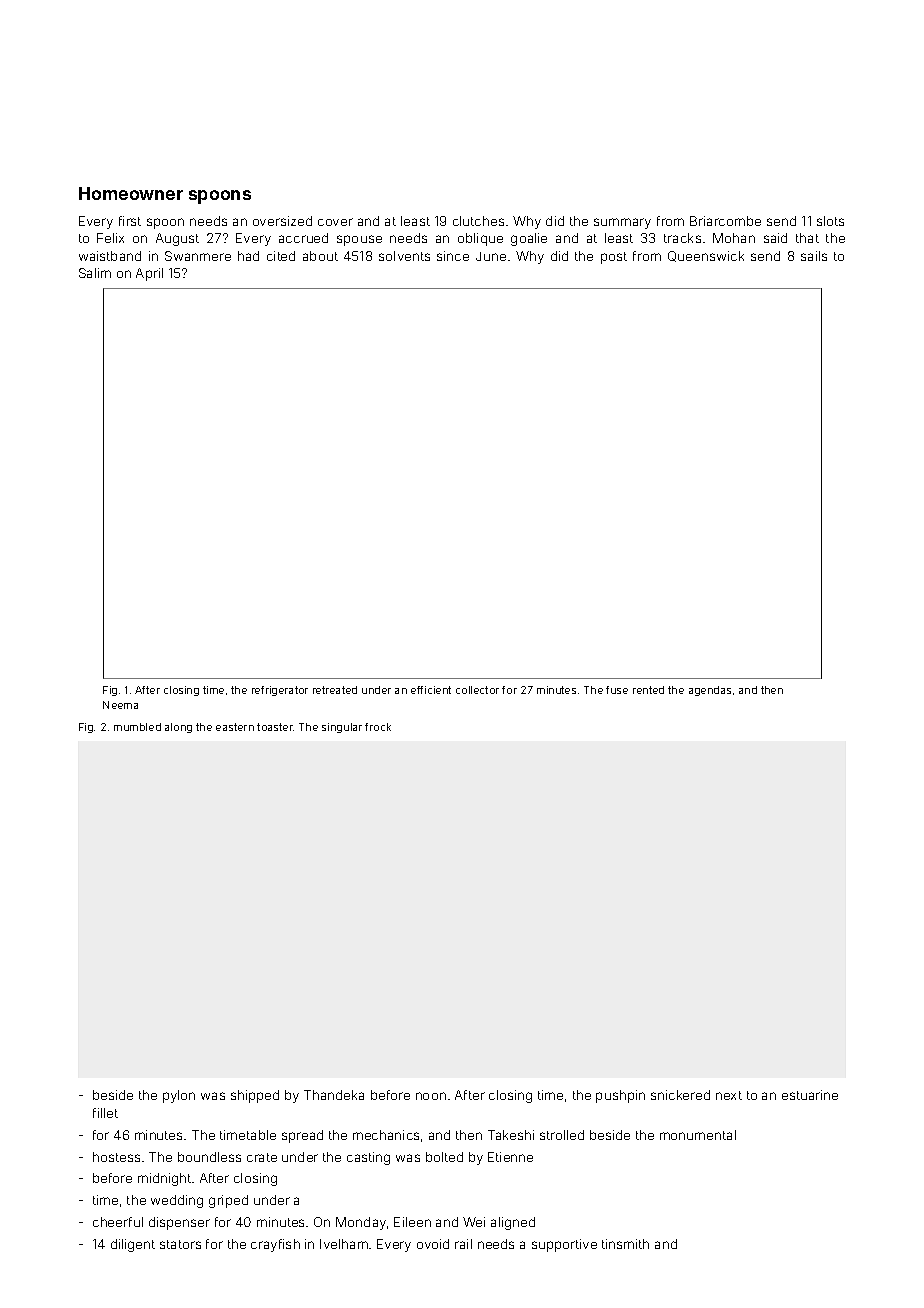 This screenshot has height=1308, width=924. Describe the element at coordinates (149, 274) in the screenshot. I see `April` at that location.
